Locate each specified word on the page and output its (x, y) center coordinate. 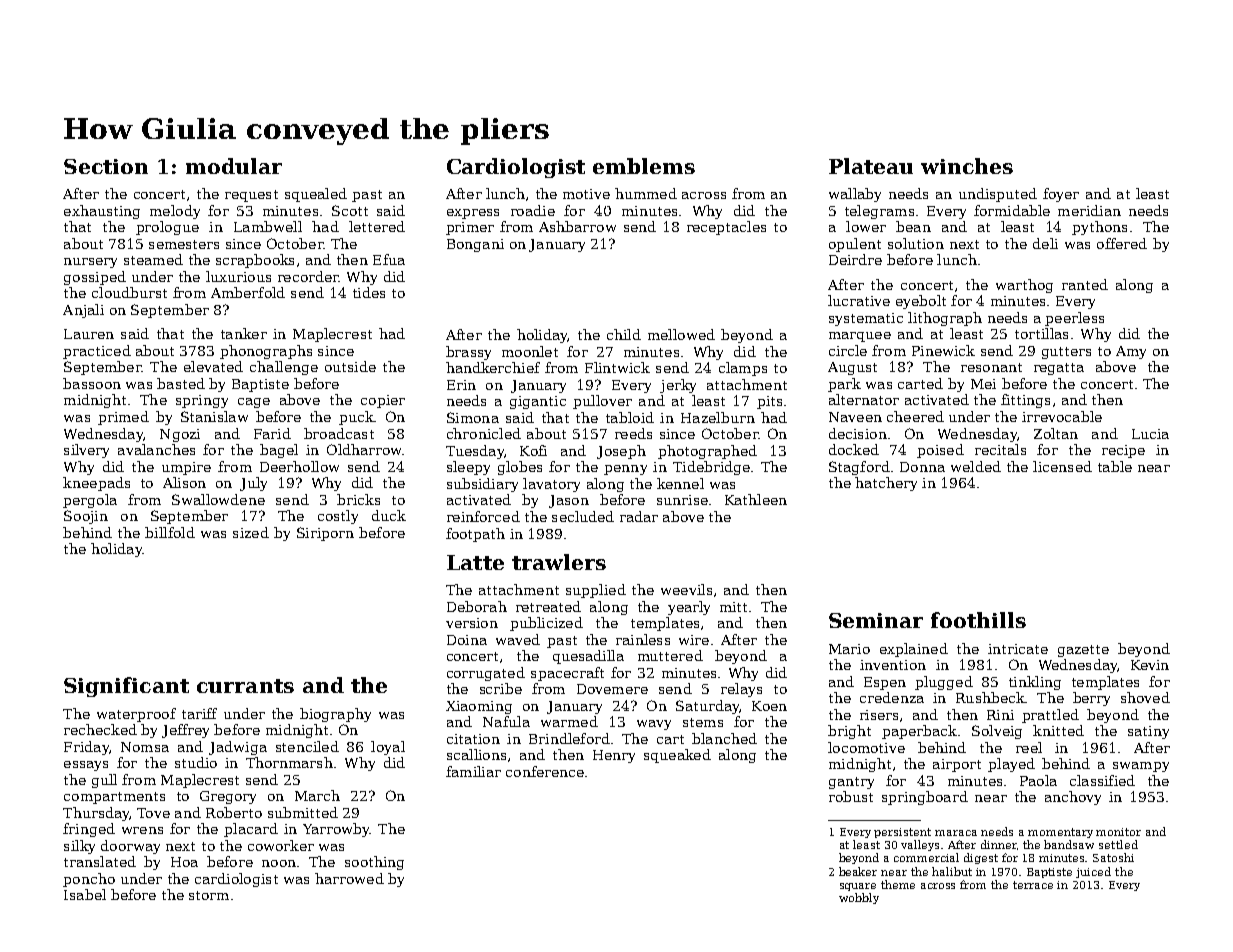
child (624, 334)
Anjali (83, 311)
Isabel (85, 894)
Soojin (86, 517)
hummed (646, 193)
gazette (1083, 651)
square (858, 887)
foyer (1061, 195)
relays (741, 690)
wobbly (859, 898)
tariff (199, 713)
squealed (316, 195)
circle (848, 350)
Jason (569, 501)
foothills (978, 620)
